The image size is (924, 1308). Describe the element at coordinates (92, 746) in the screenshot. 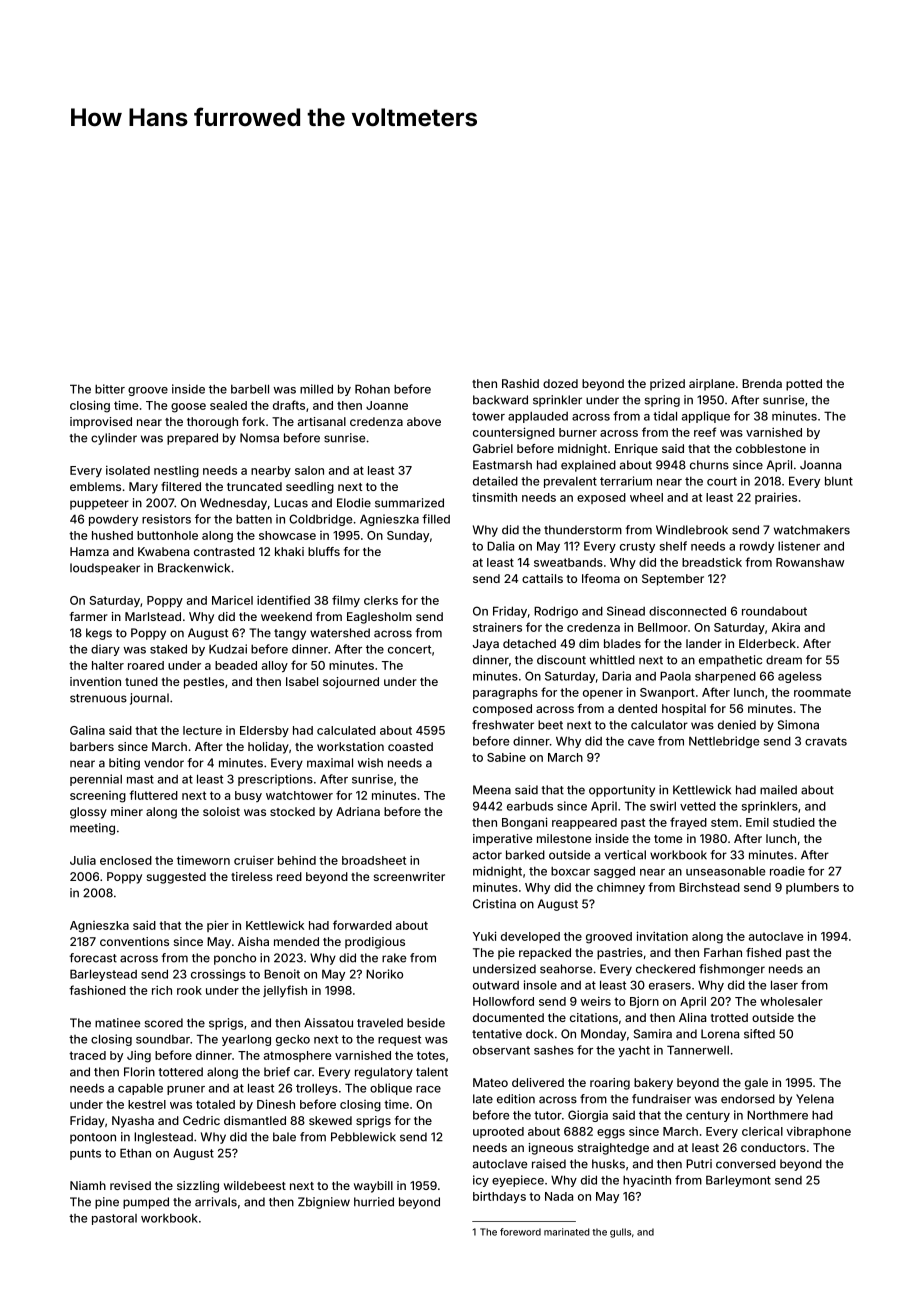

I see `barbers` at that location.
